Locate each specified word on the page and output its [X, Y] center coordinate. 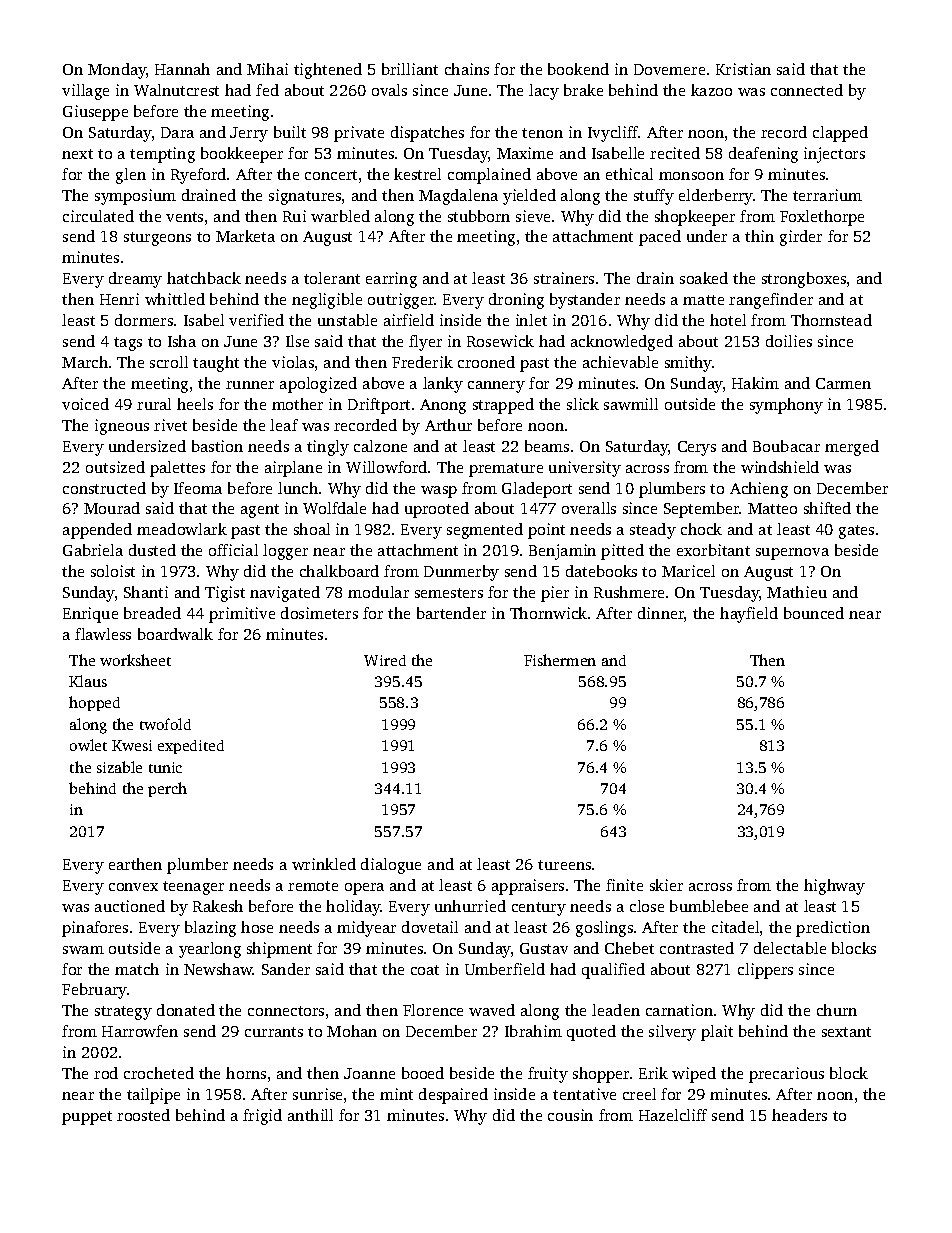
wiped [694, 1075]
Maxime [525, 153]
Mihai [267, 69]
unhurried [470, 906]
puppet [87, 1118]
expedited [191, 747]
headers [799, 1115]
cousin [570, 1115]
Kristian [743, 69]
